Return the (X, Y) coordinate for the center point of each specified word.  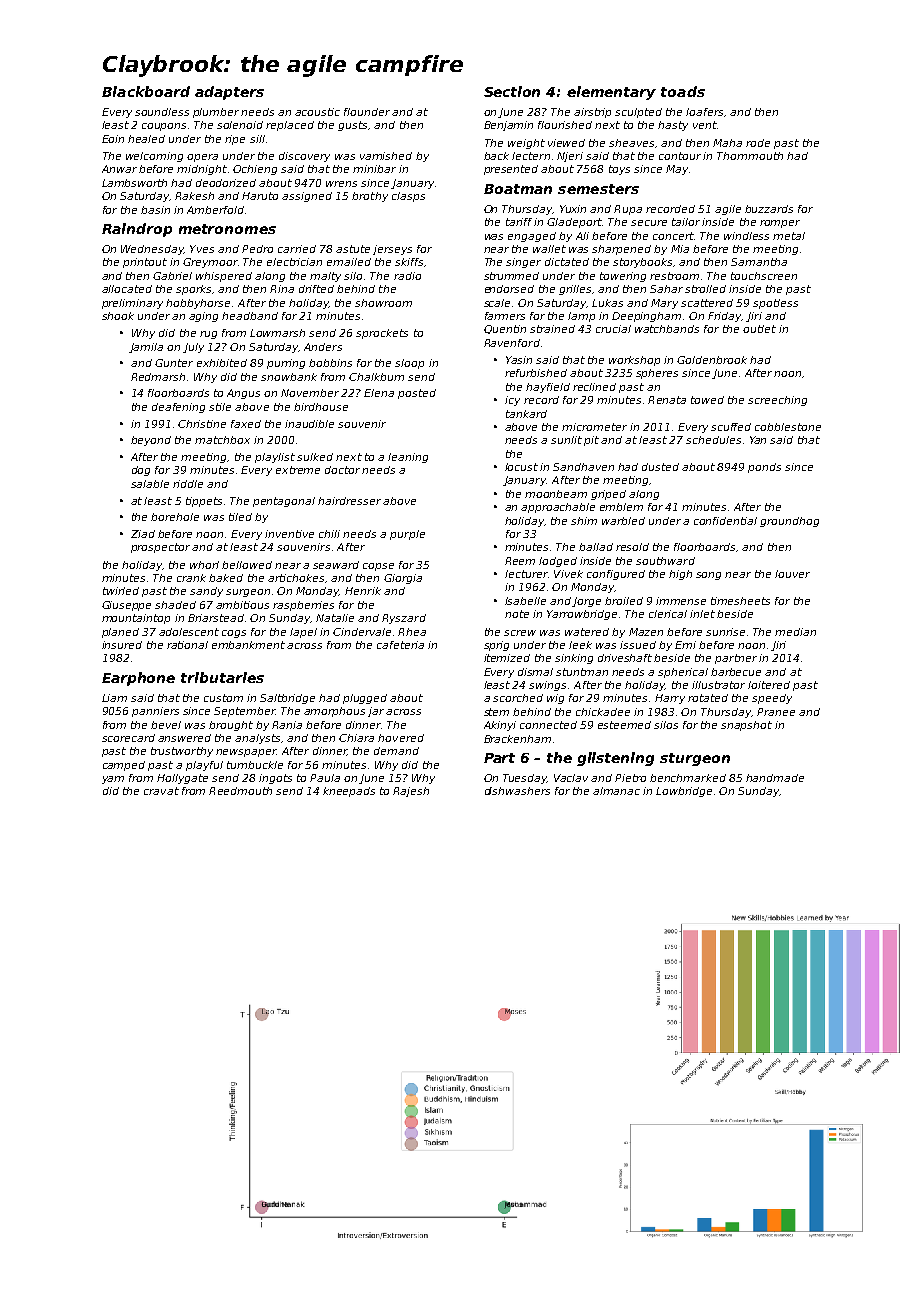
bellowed (247, 565)
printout (145, 263)
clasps (408, 197)
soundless (162, 112)
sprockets (382, 334)
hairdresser (349, 501)
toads (683, 91)
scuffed (731, 427)
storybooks (642, 263)
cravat (161, 791)
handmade (775, 778)
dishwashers (517, 791)
